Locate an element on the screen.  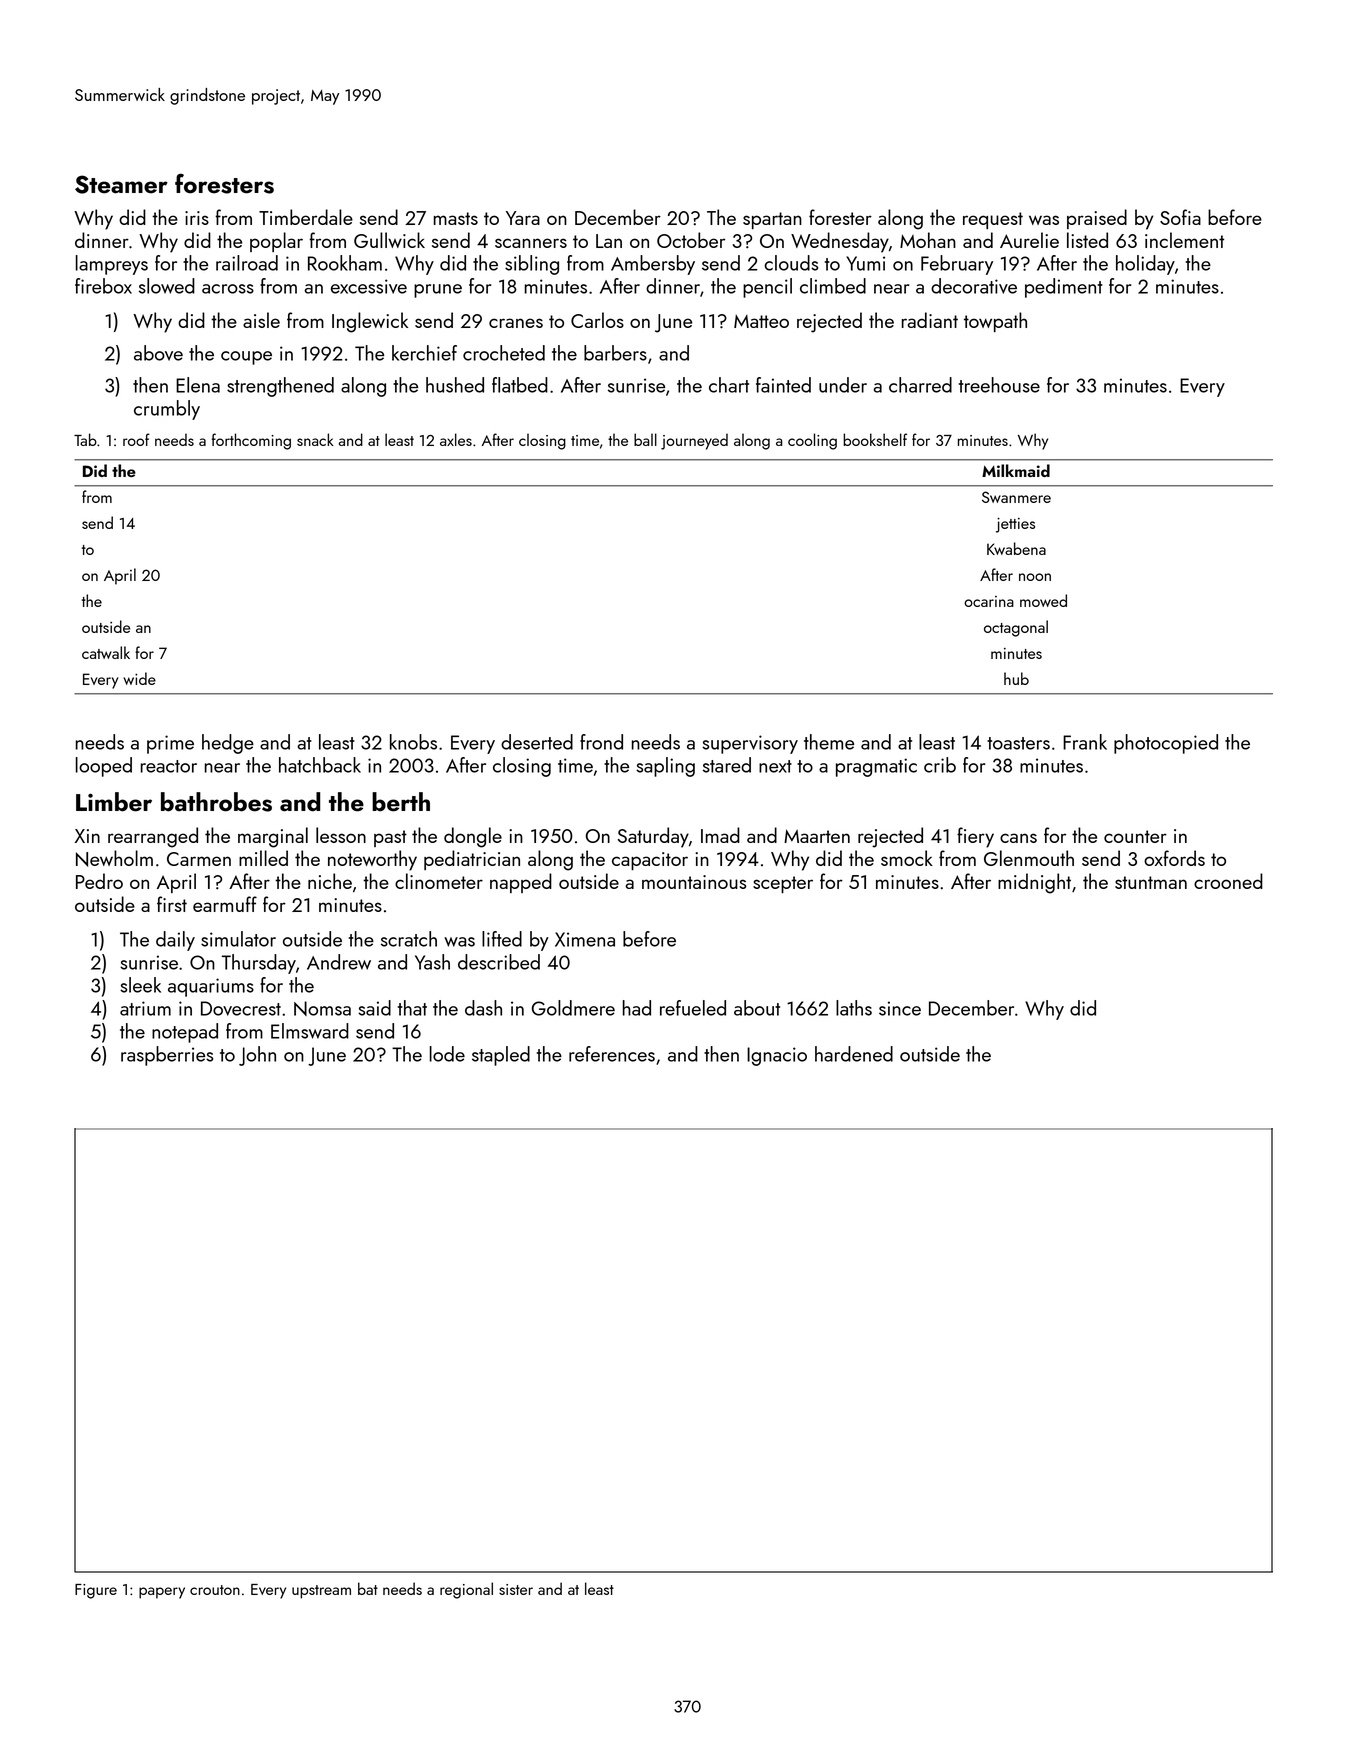
clouds is located at coordinates (791, 263).
